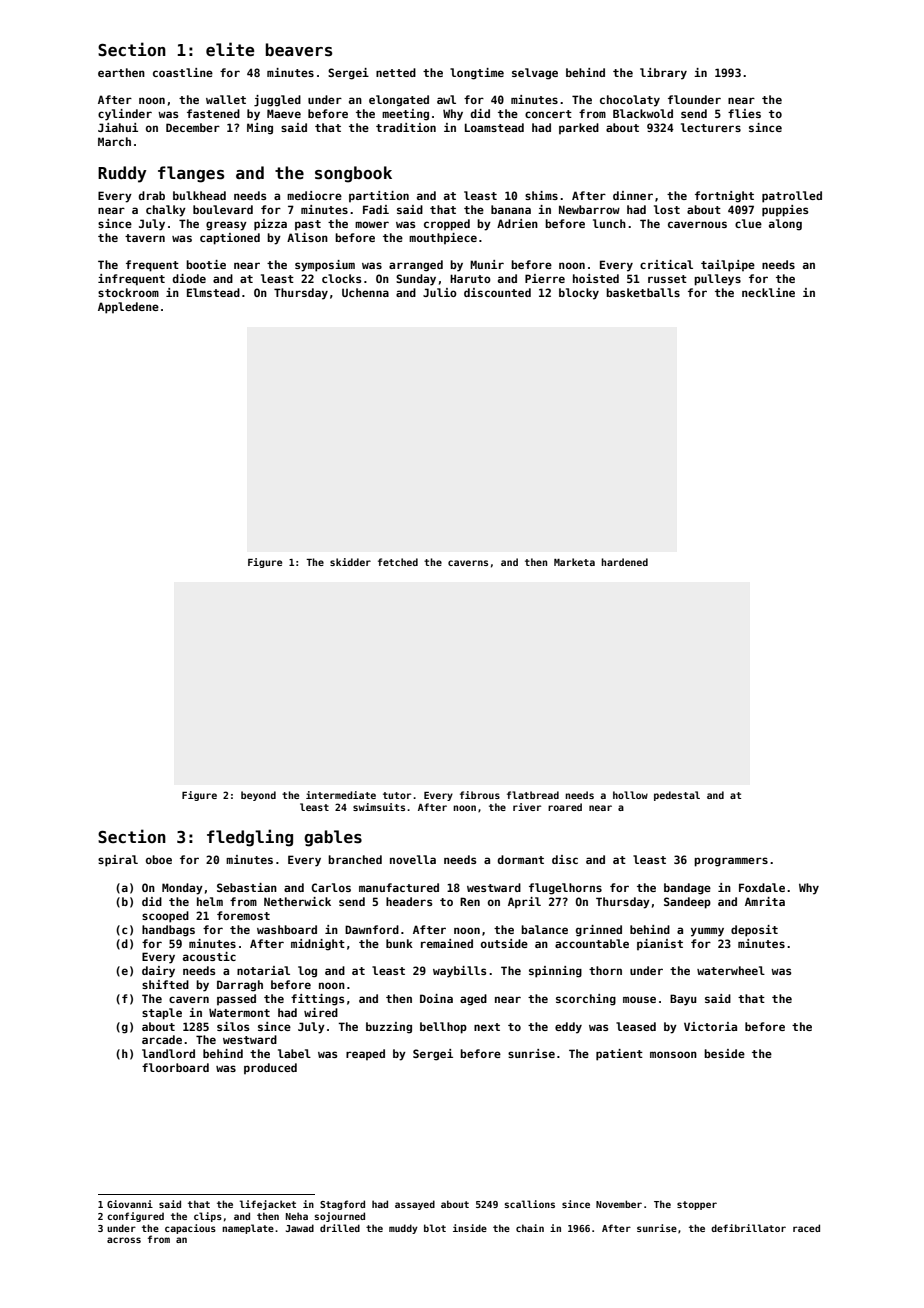 The image size is (924, 1308). I want to click on floorboard, so click(175, 1067).
